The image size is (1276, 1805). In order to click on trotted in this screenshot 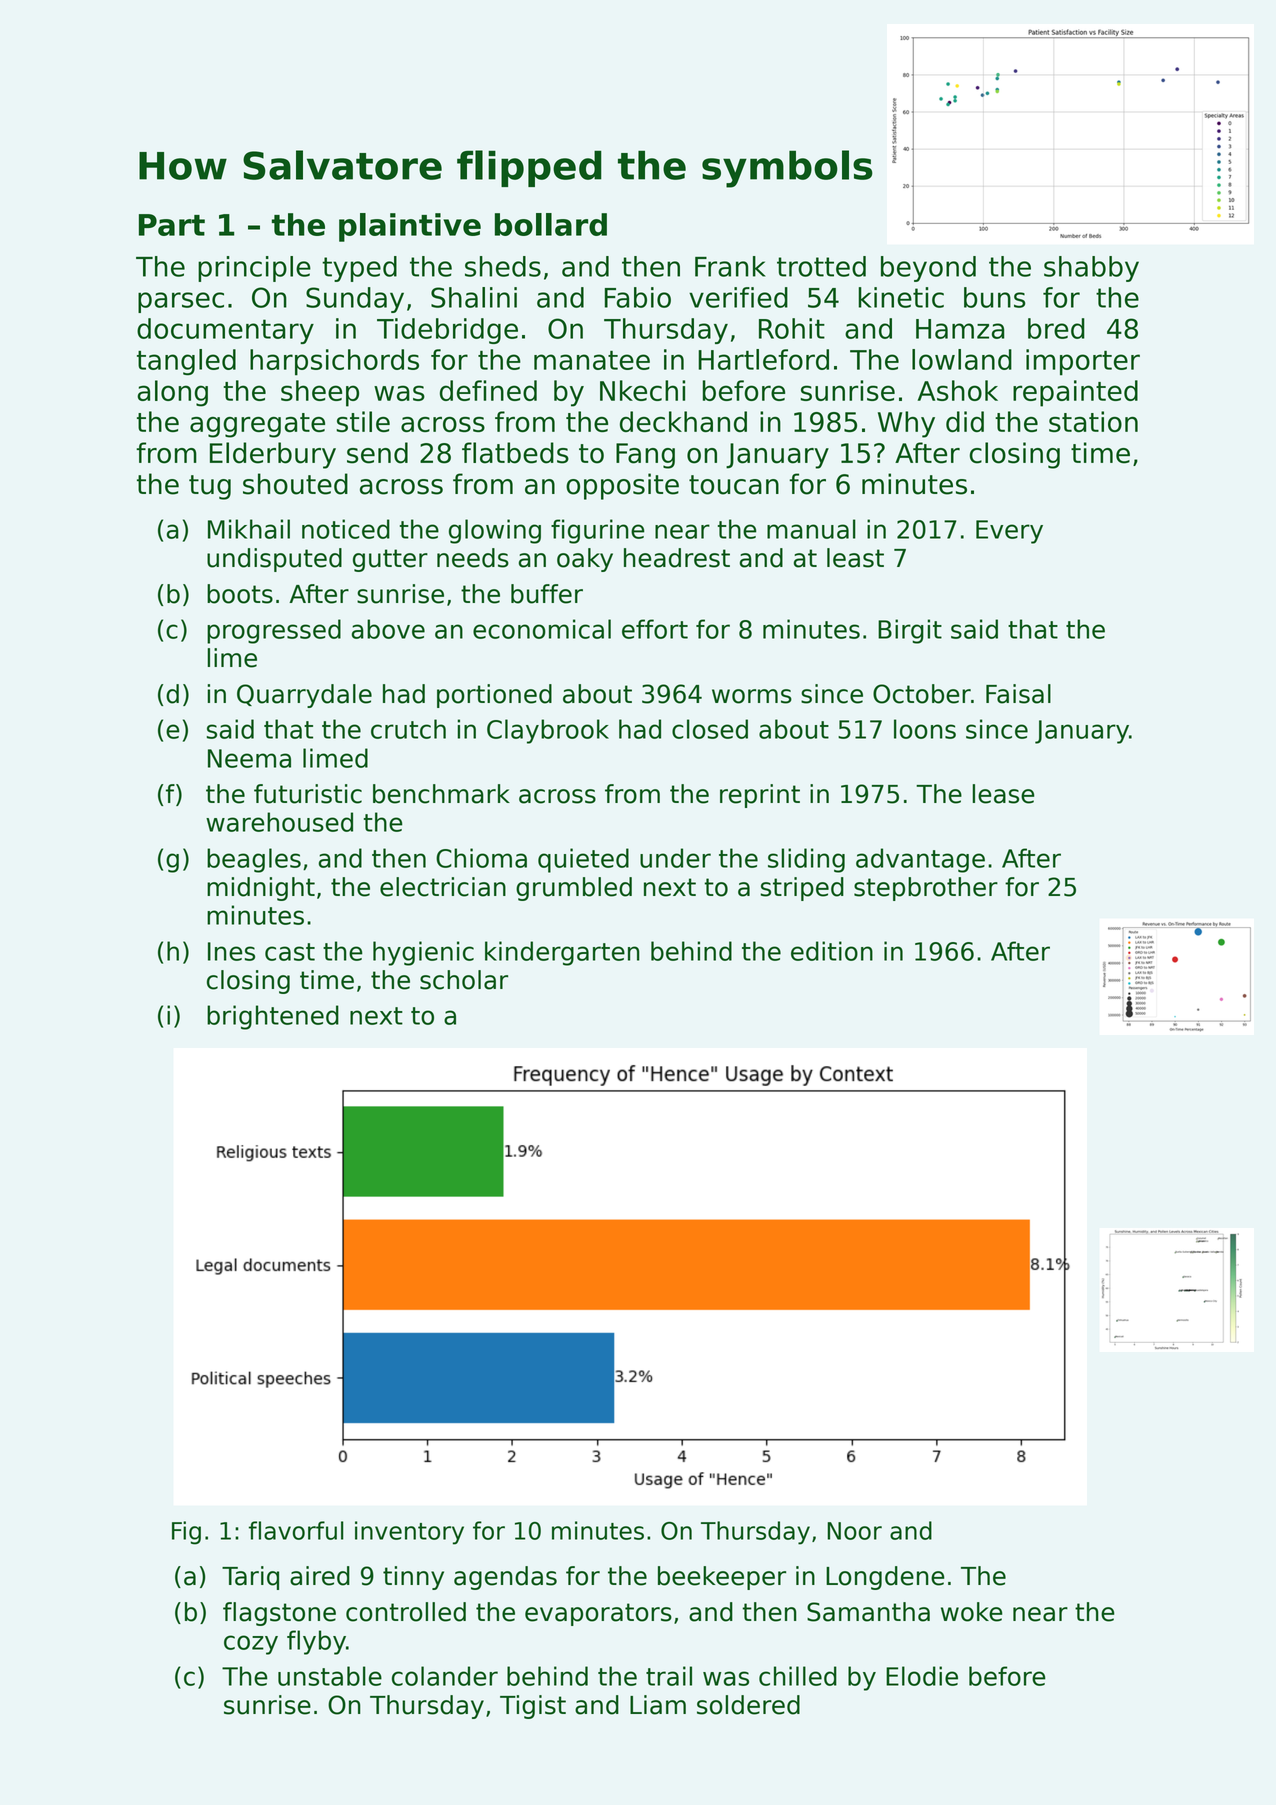, I will do `click(821, 266)`.
